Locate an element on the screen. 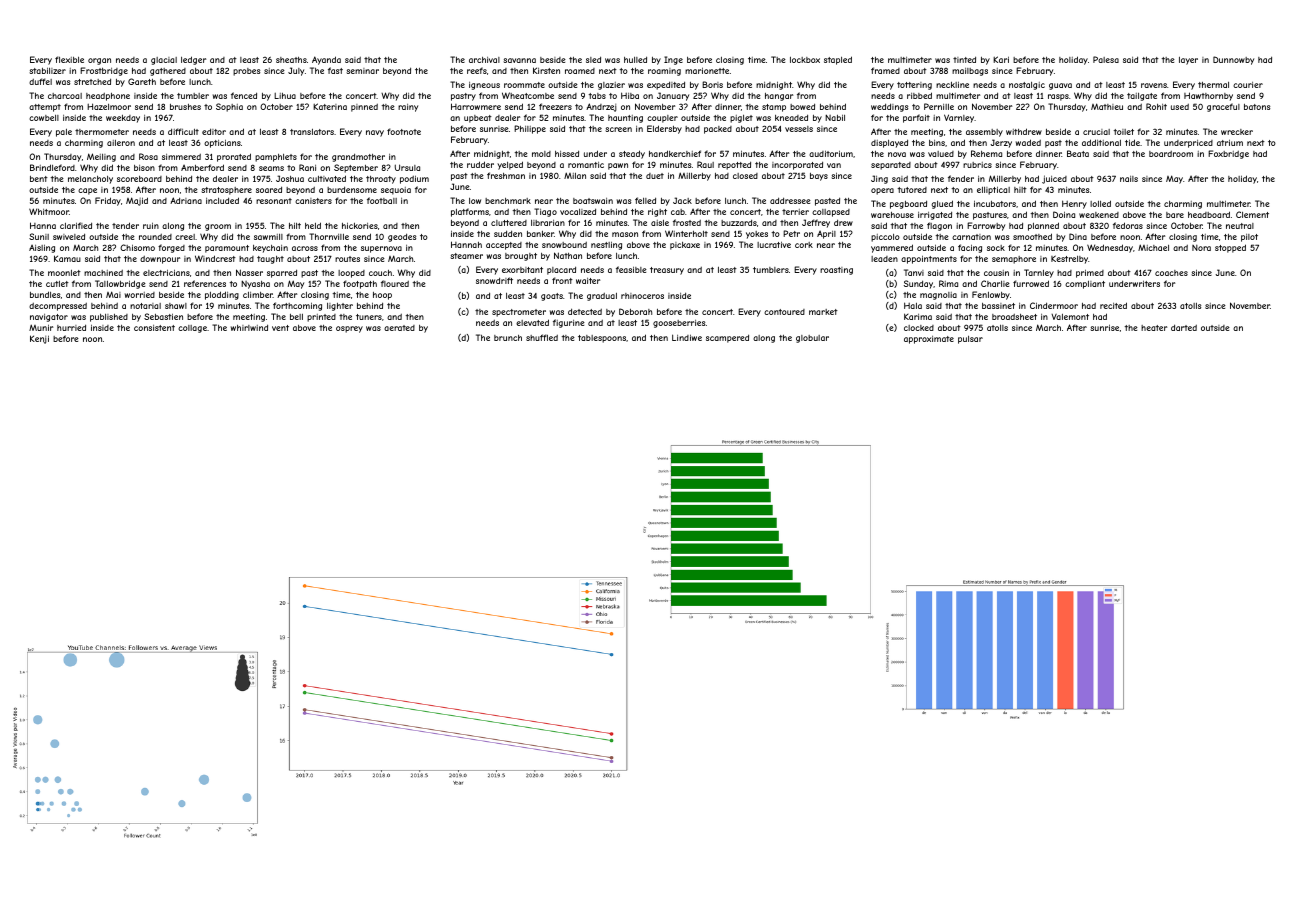 The height and width of the screenshot is (924, 1308). decompressed is located at coordinates (58, 307).
